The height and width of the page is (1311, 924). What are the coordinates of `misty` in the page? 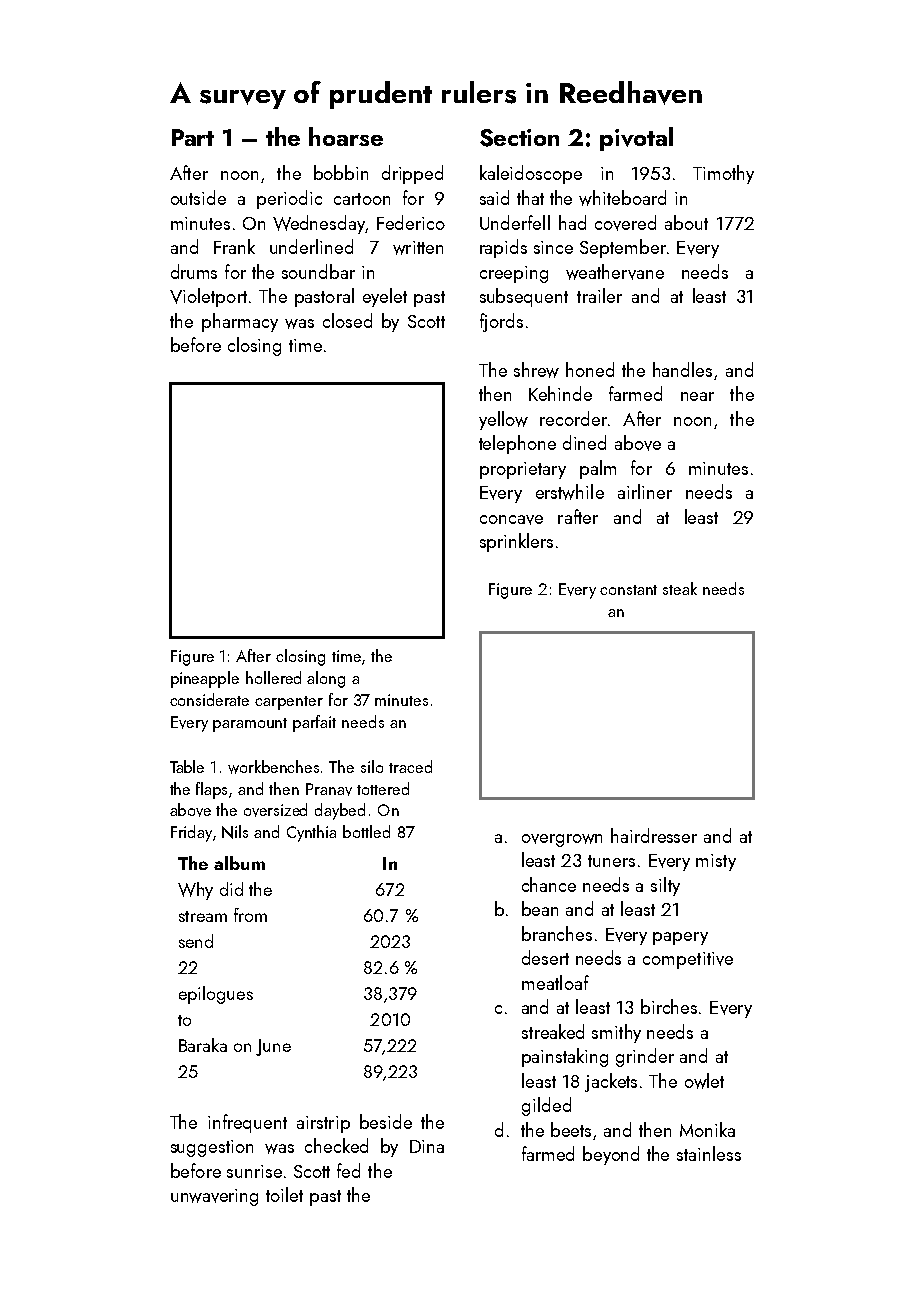 It's located at (716, 862).
